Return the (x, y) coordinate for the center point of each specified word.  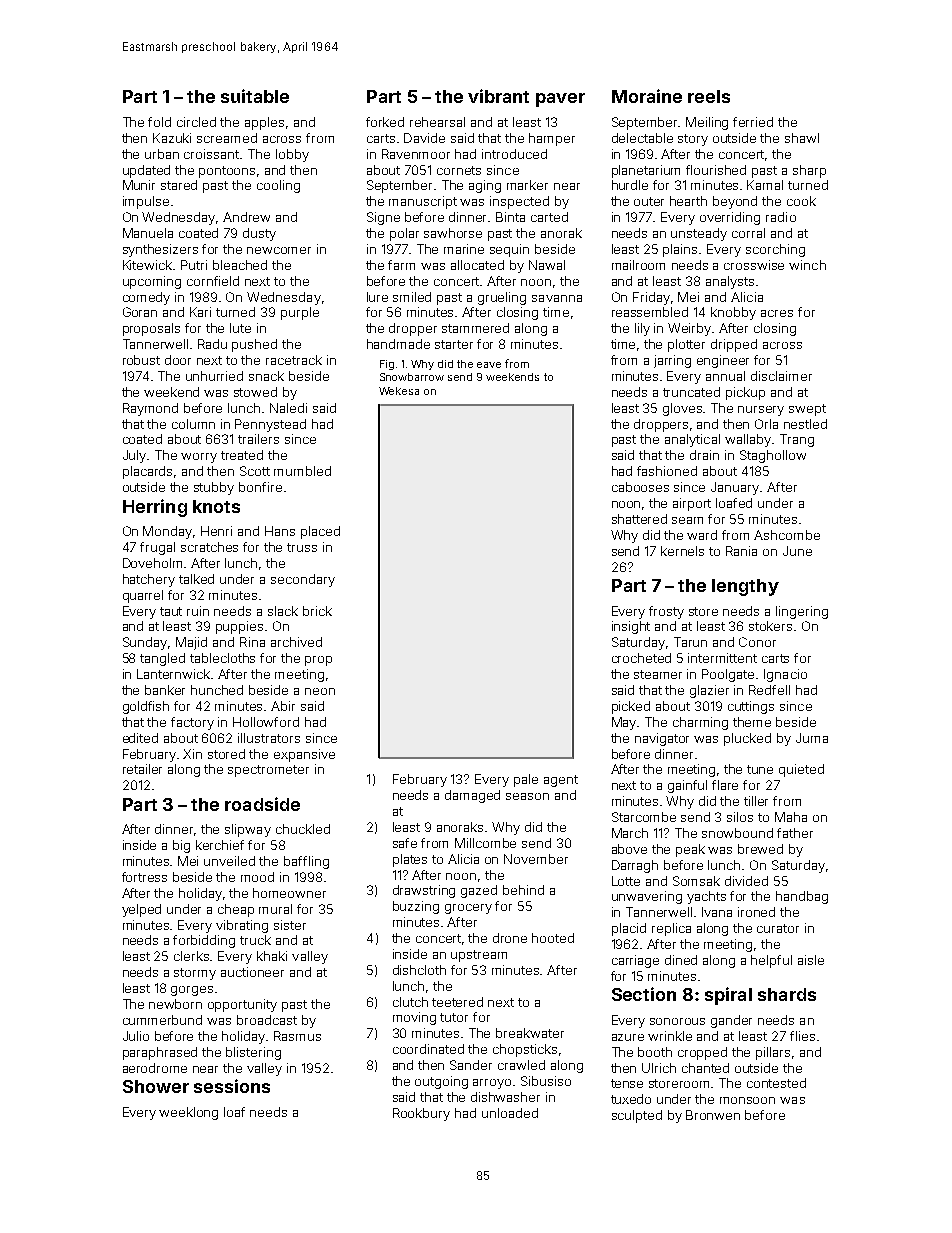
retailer (142, 769)
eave (489, 365)
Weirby (690, 329)
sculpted (637, 1116)
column (193, 424)
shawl (802, 138)
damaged (472, 796)
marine (464, 249)
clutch (410, 1002)
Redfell (769, 690)
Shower (156, 1086)
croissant (211, 154)
